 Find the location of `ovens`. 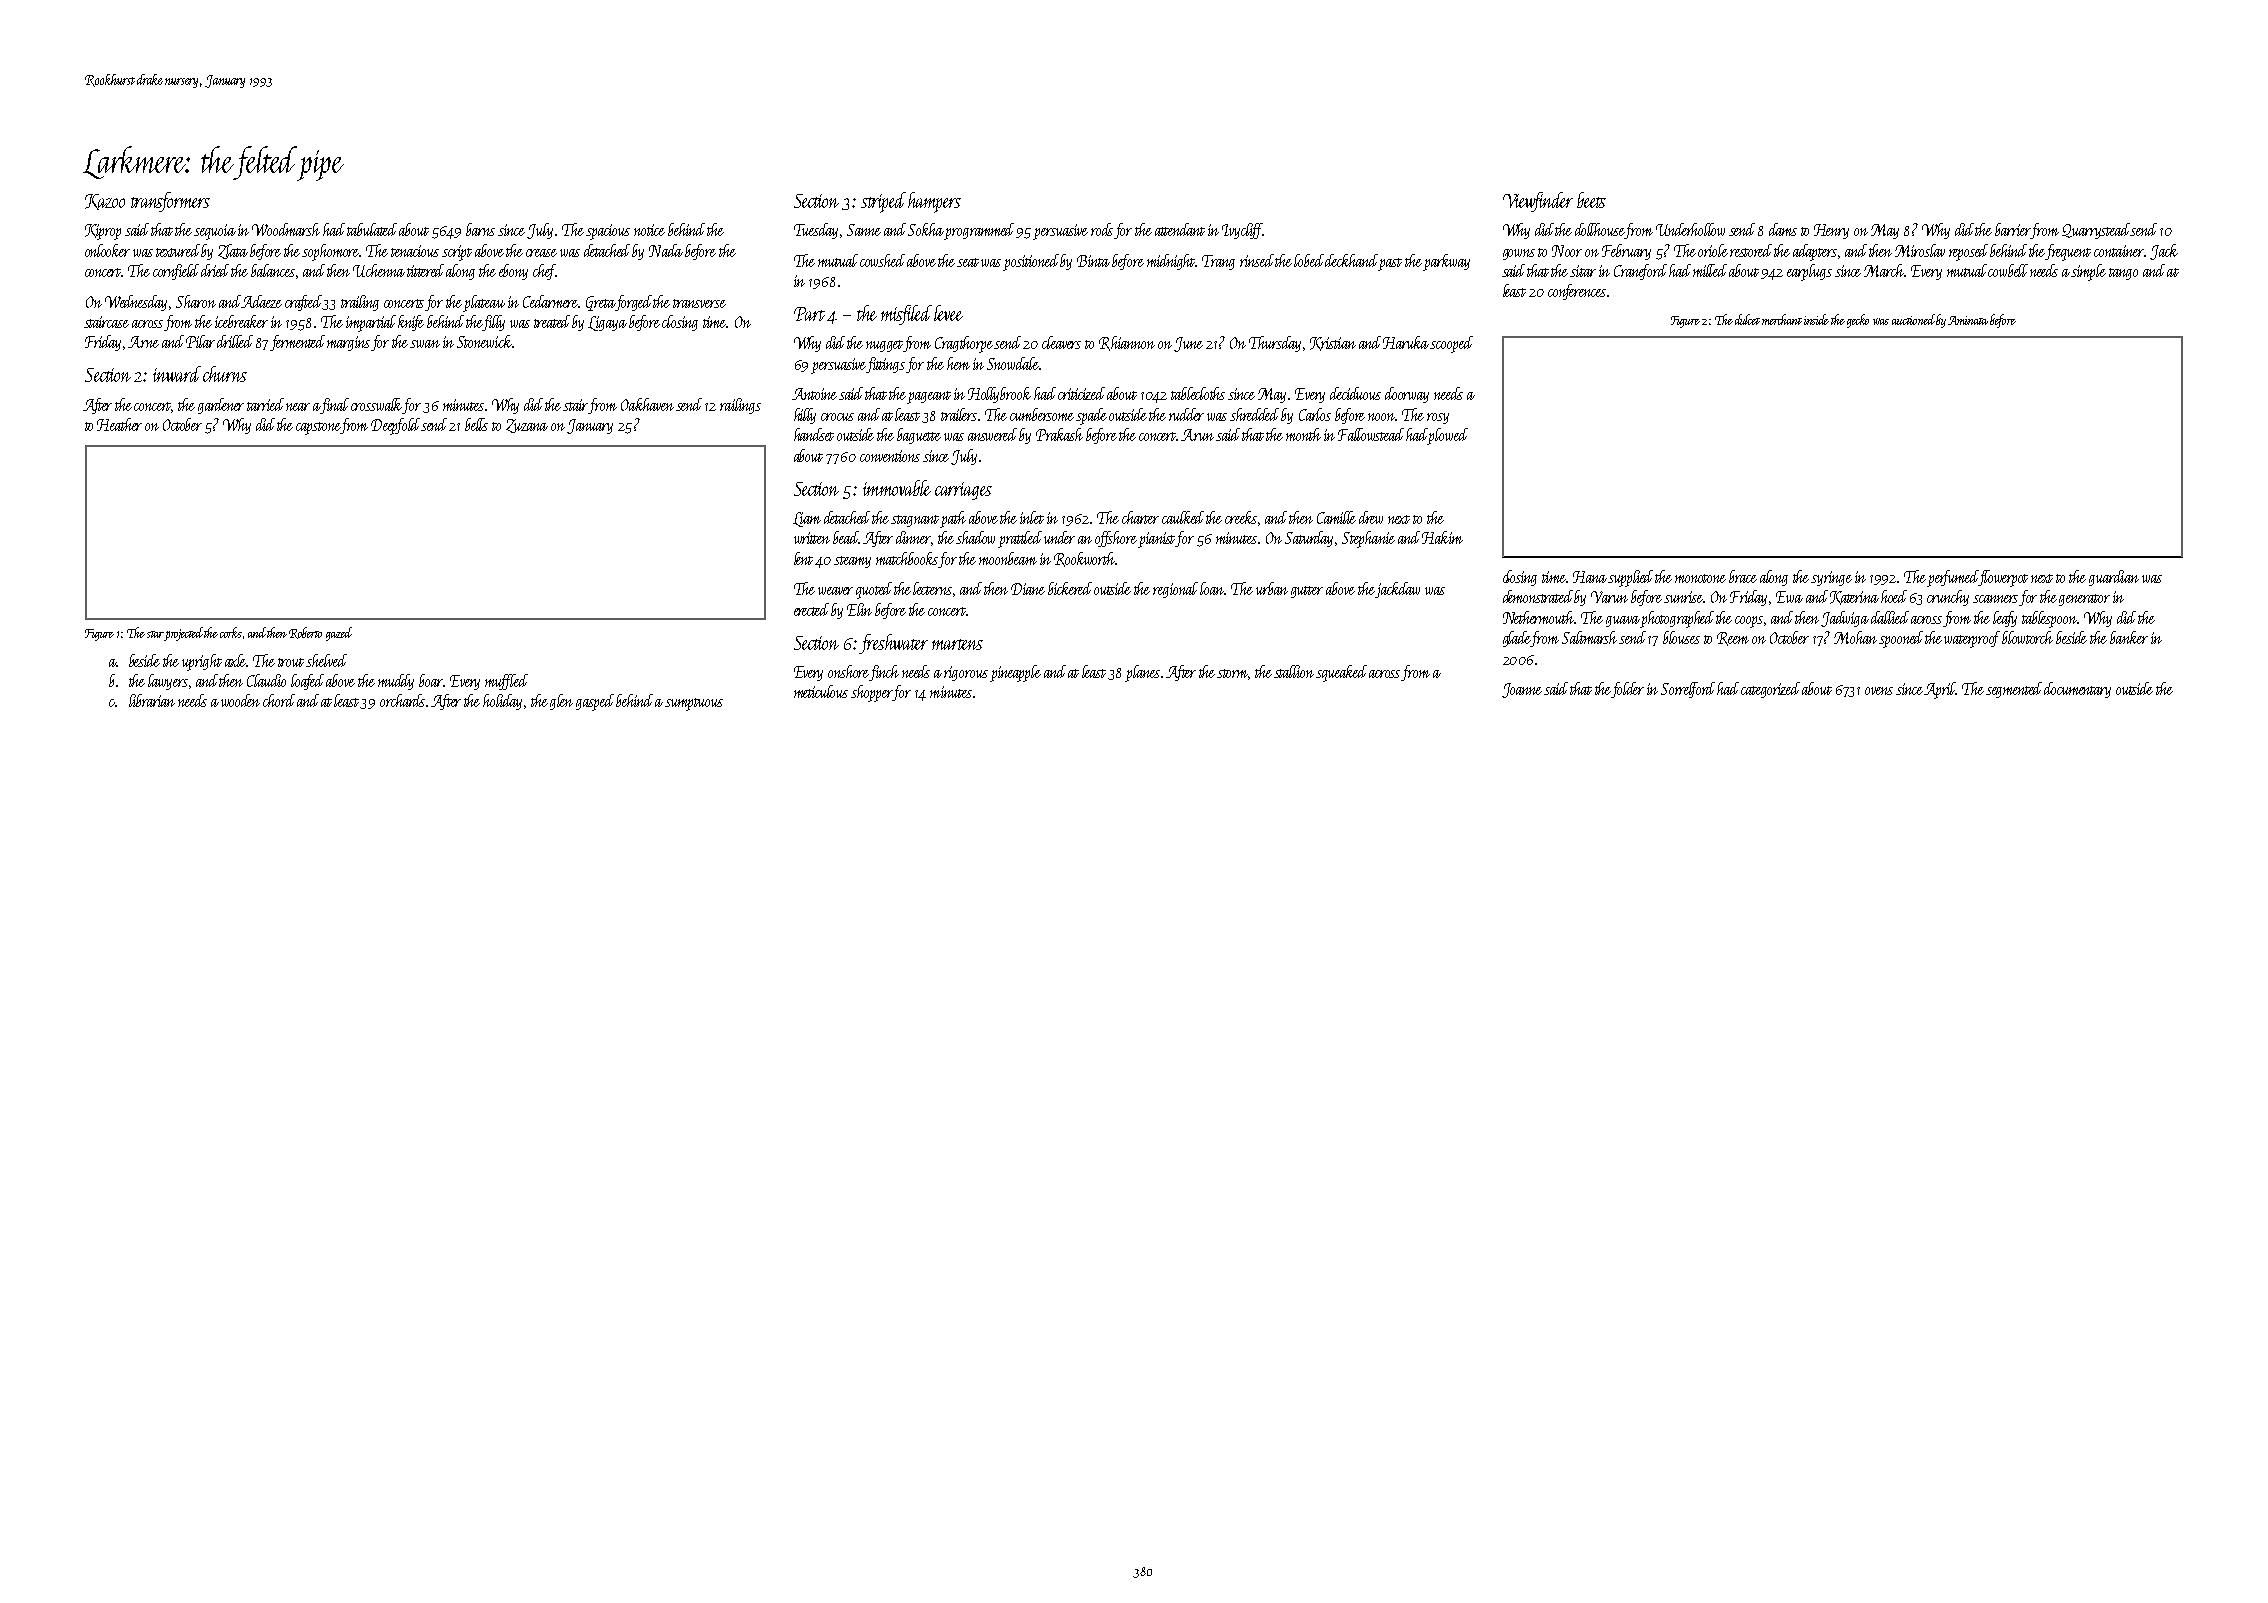

ovens is located at coordinates (1879, 691).
